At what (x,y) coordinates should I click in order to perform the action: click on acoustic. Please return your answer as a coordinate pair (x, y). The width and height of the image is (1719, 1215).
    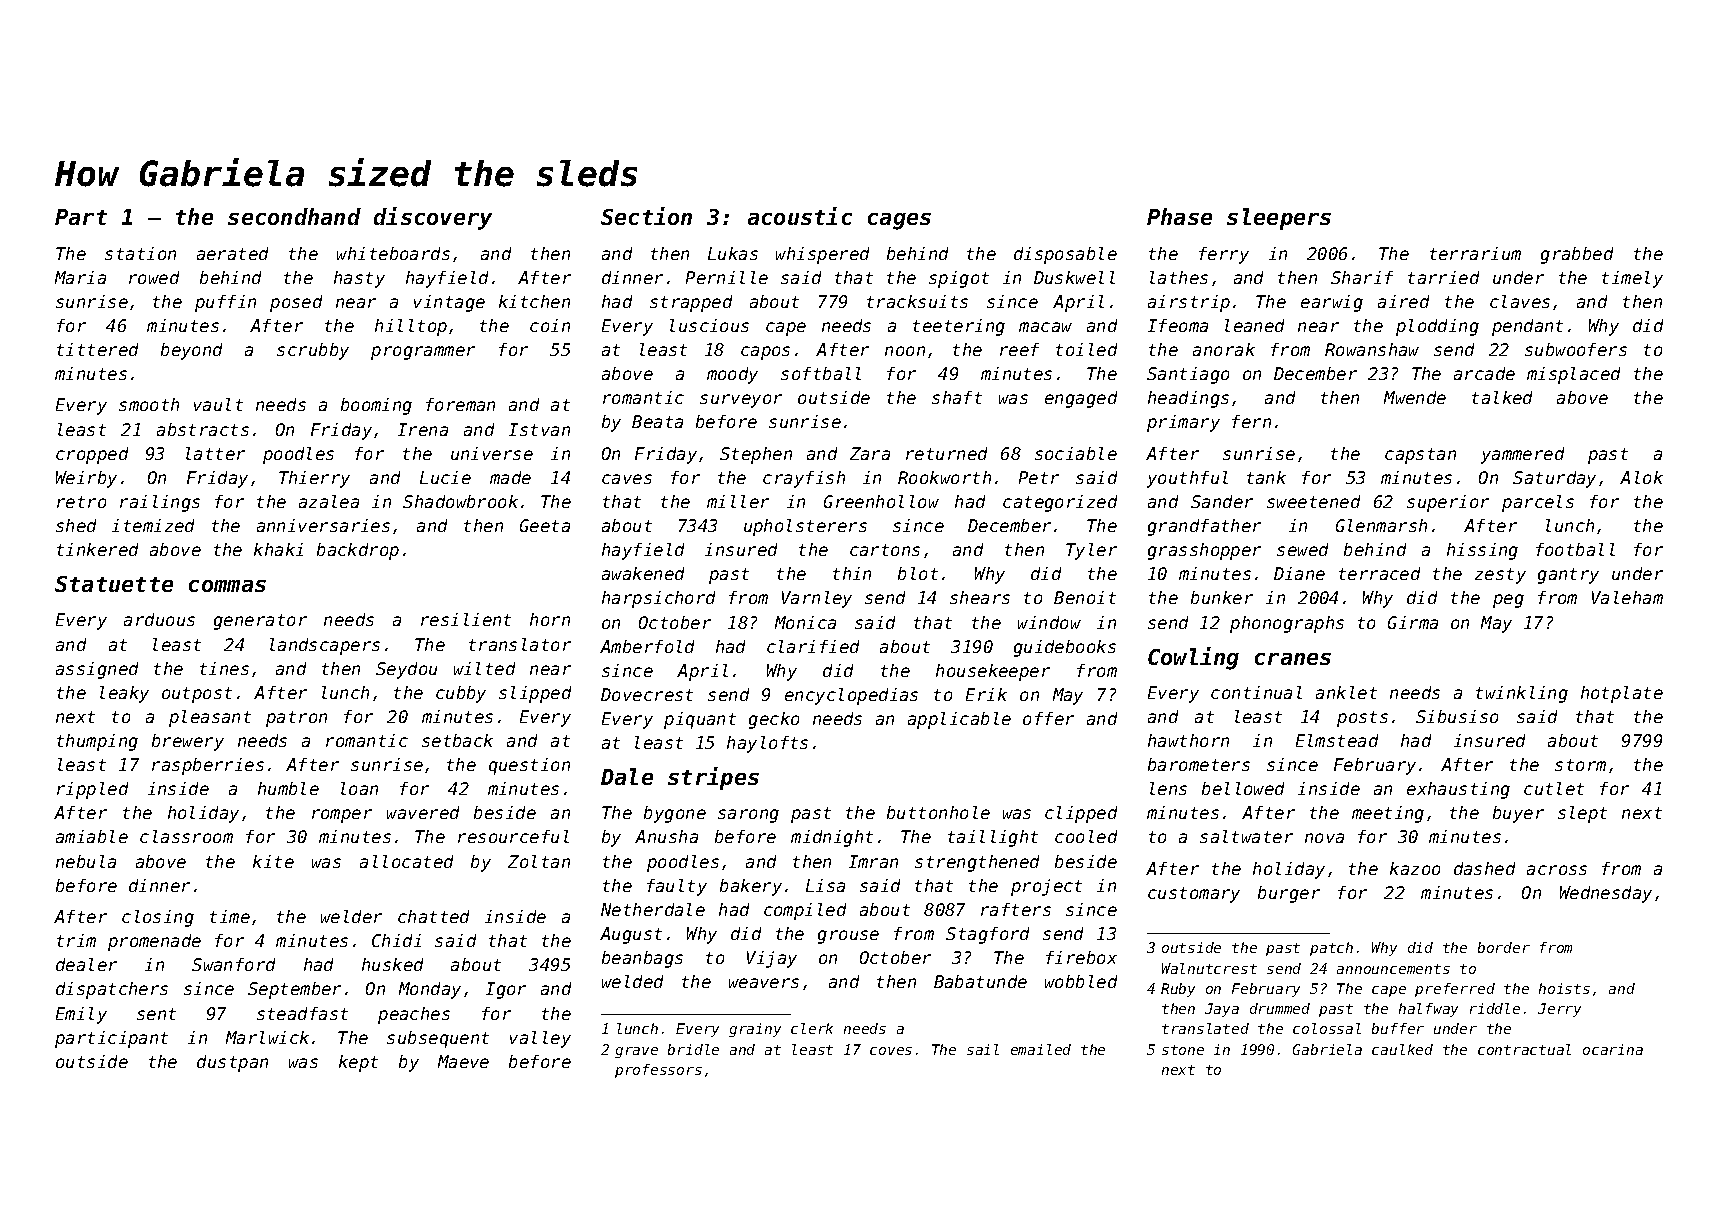
    Looking at the image, I should click on (800, 216).
